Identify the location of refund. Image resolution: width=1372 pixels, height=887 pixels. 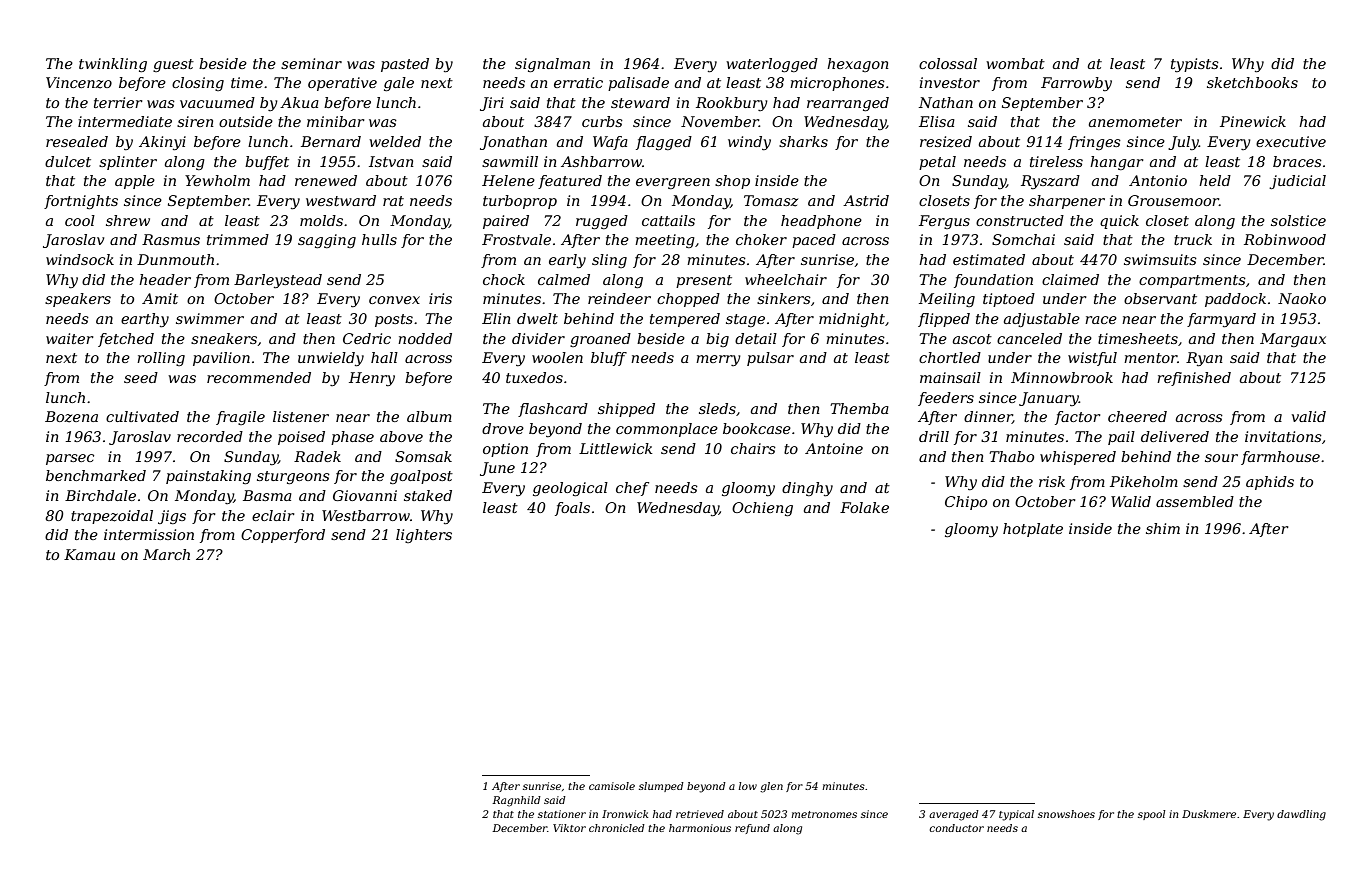
(752, 829).
